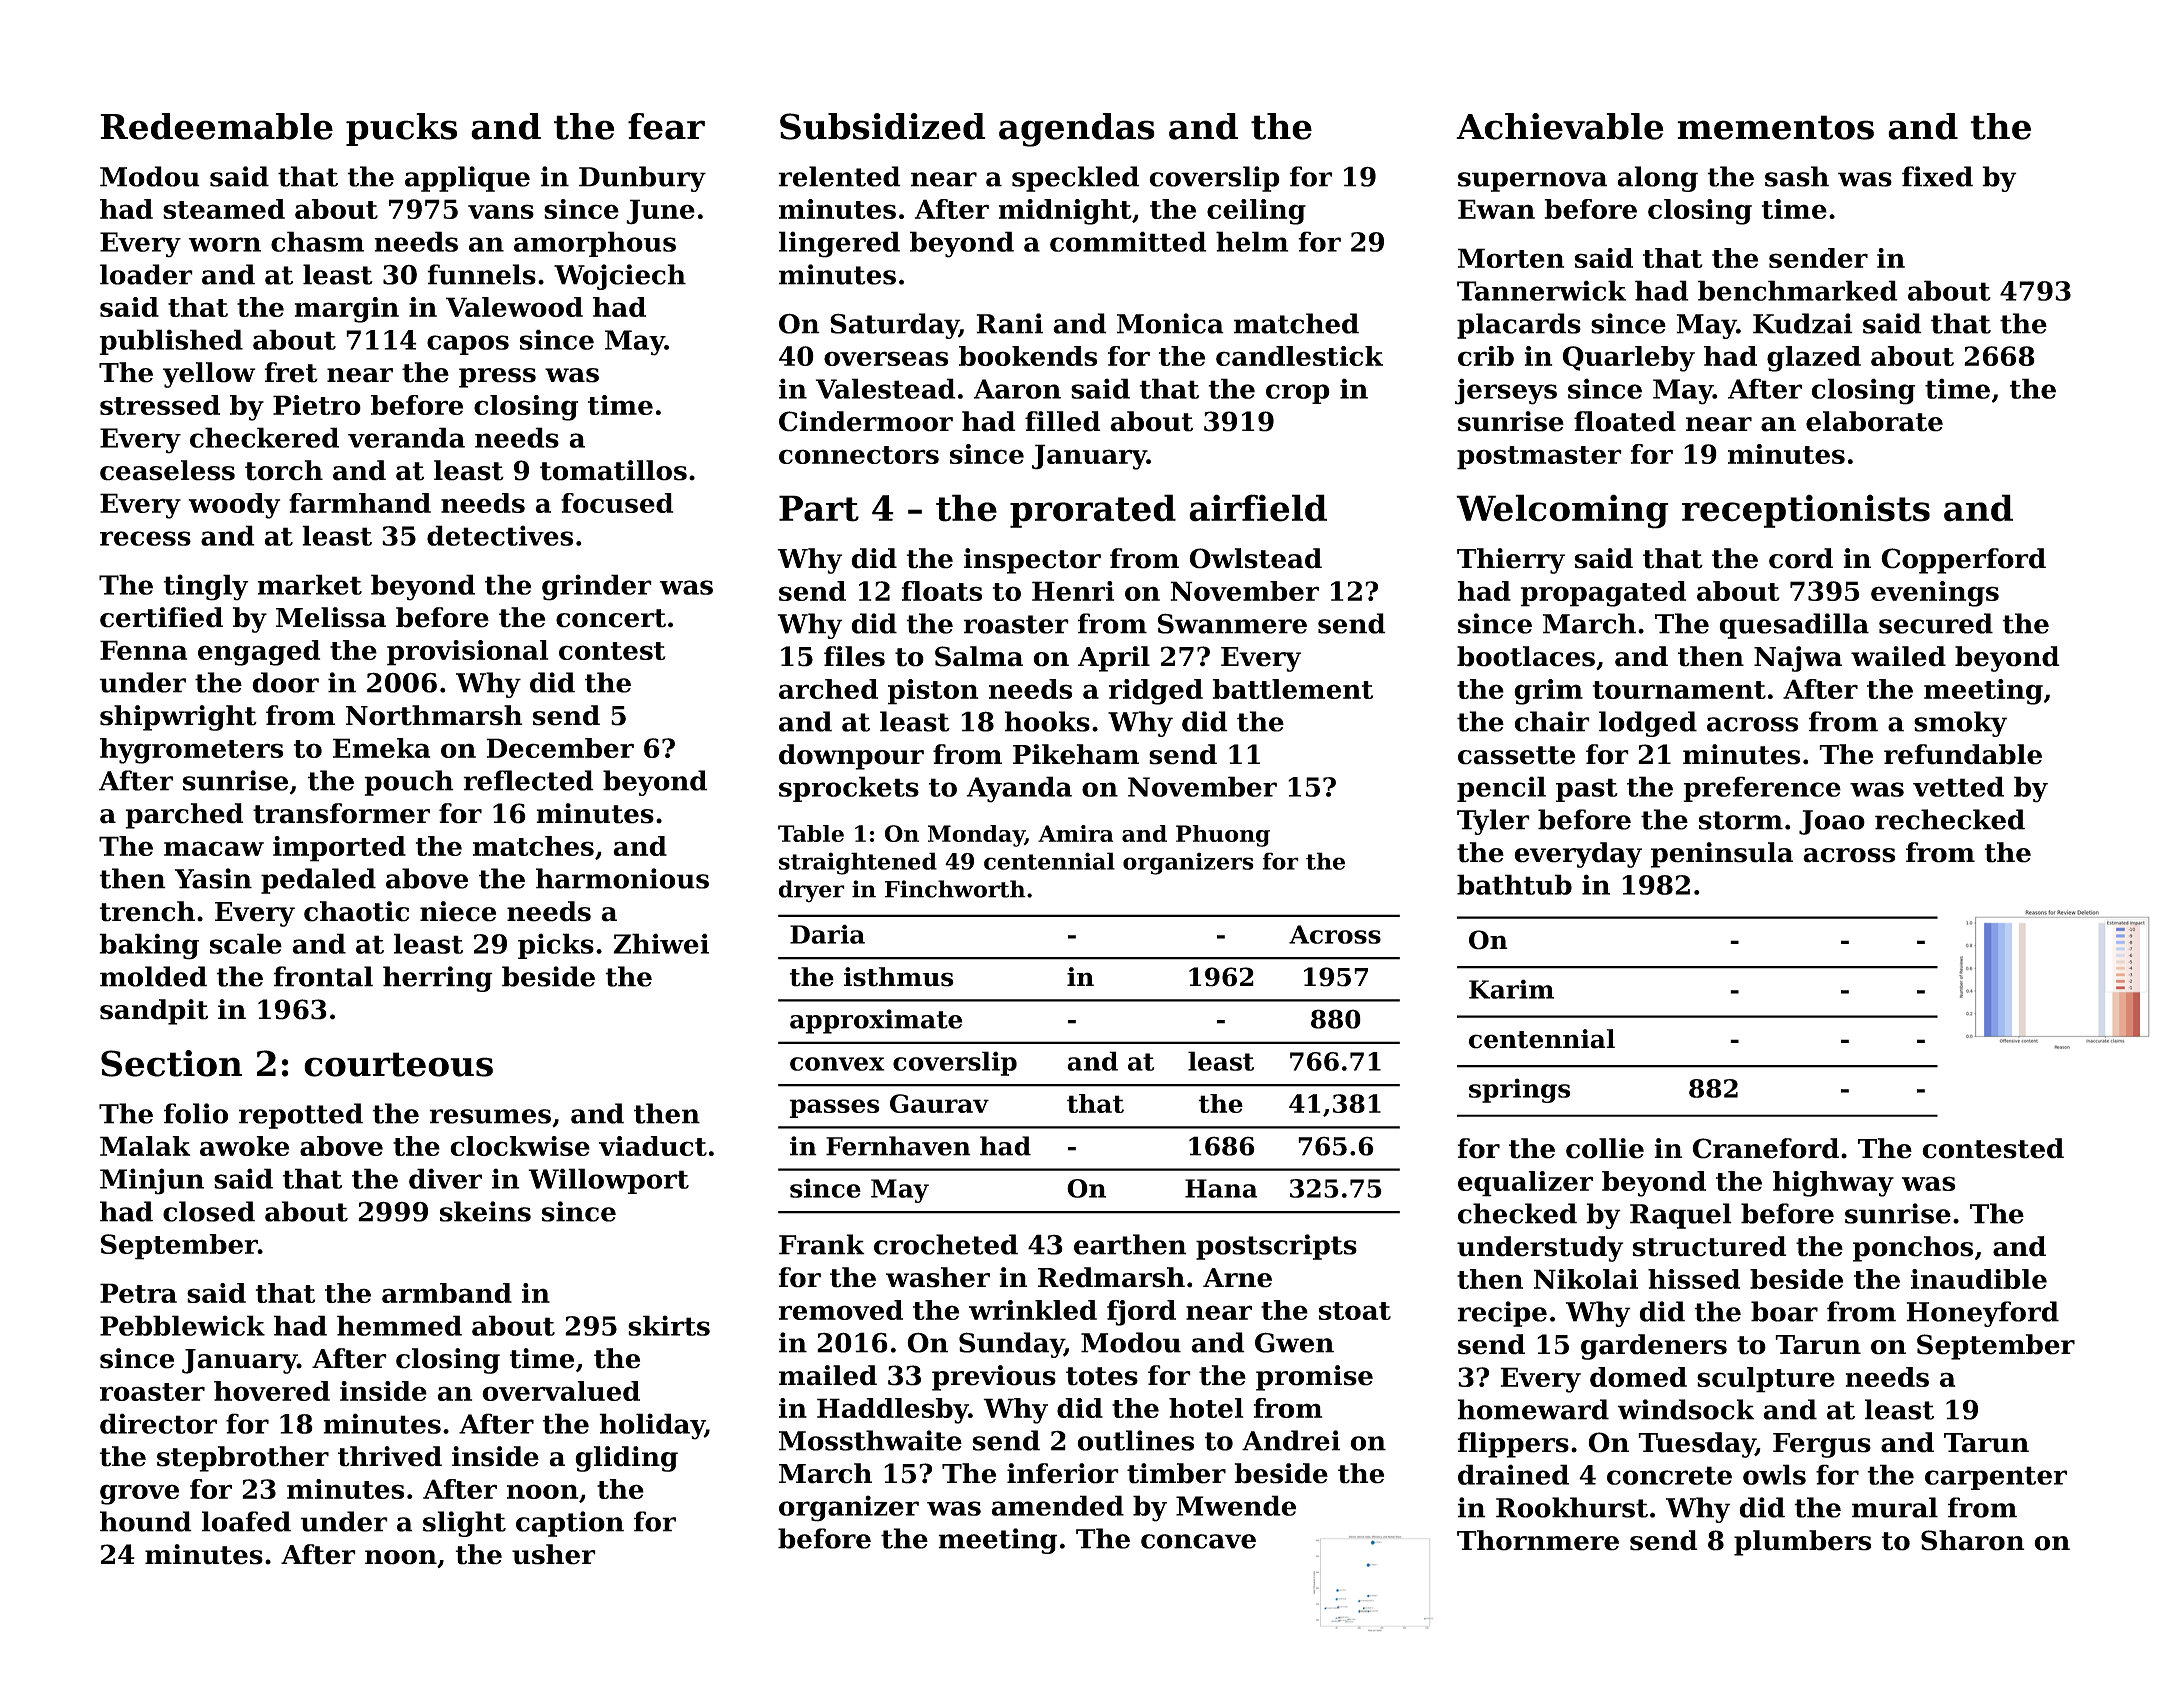 The height and width of the screenshot is (1683, 2178). I want to click on Thornmere, so click(1538, 1540).
